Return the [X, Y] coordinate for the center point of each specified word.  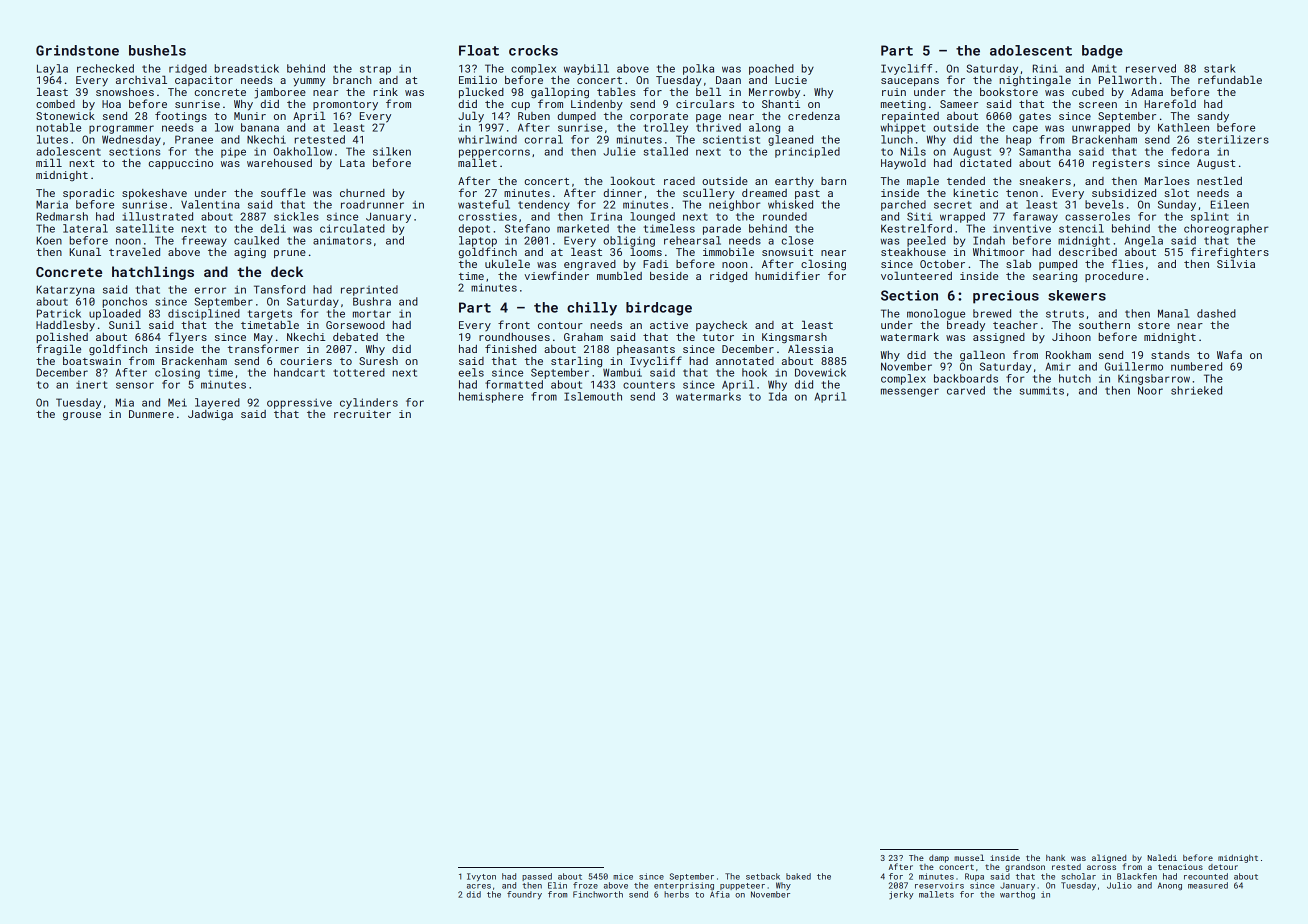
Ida [778, 396]
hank [1055, 858]
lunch [897, 139]
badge [1102, 52]
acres [479, 886]
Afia [720, 894]
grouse [82, 416]
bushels [157, 50]
